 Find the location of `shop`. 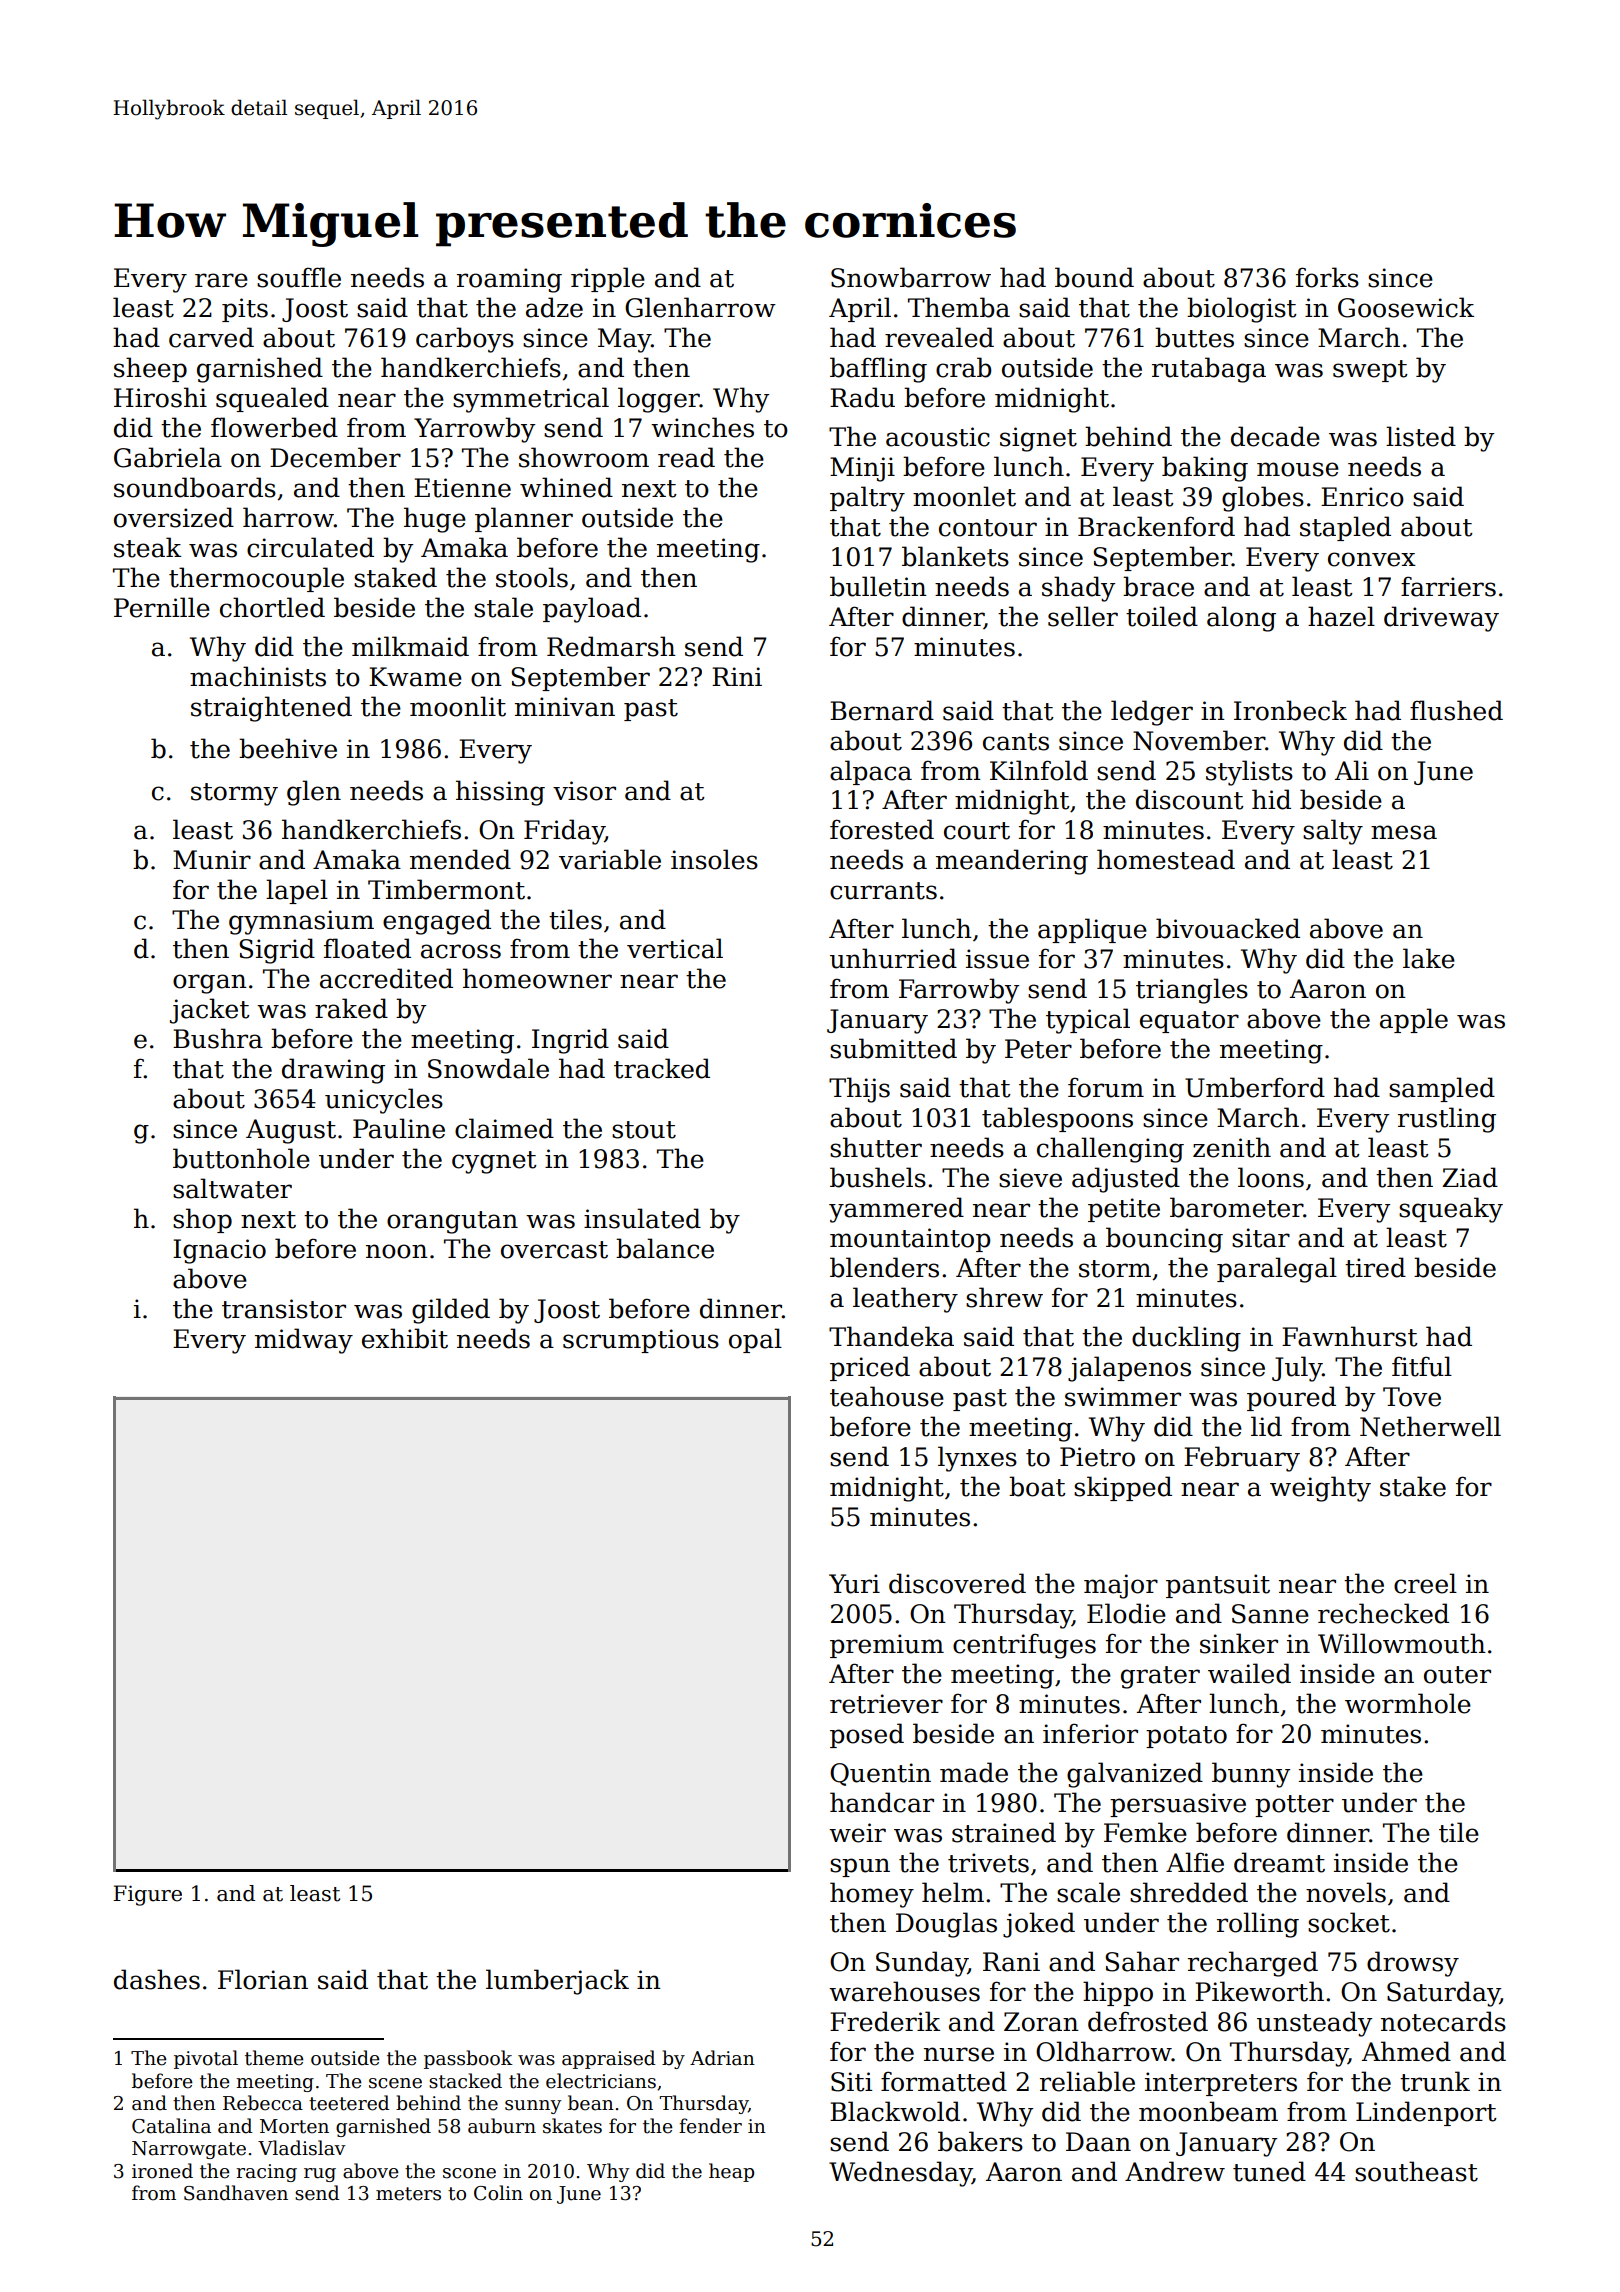

shop is located at coordinates (202, 1220).
